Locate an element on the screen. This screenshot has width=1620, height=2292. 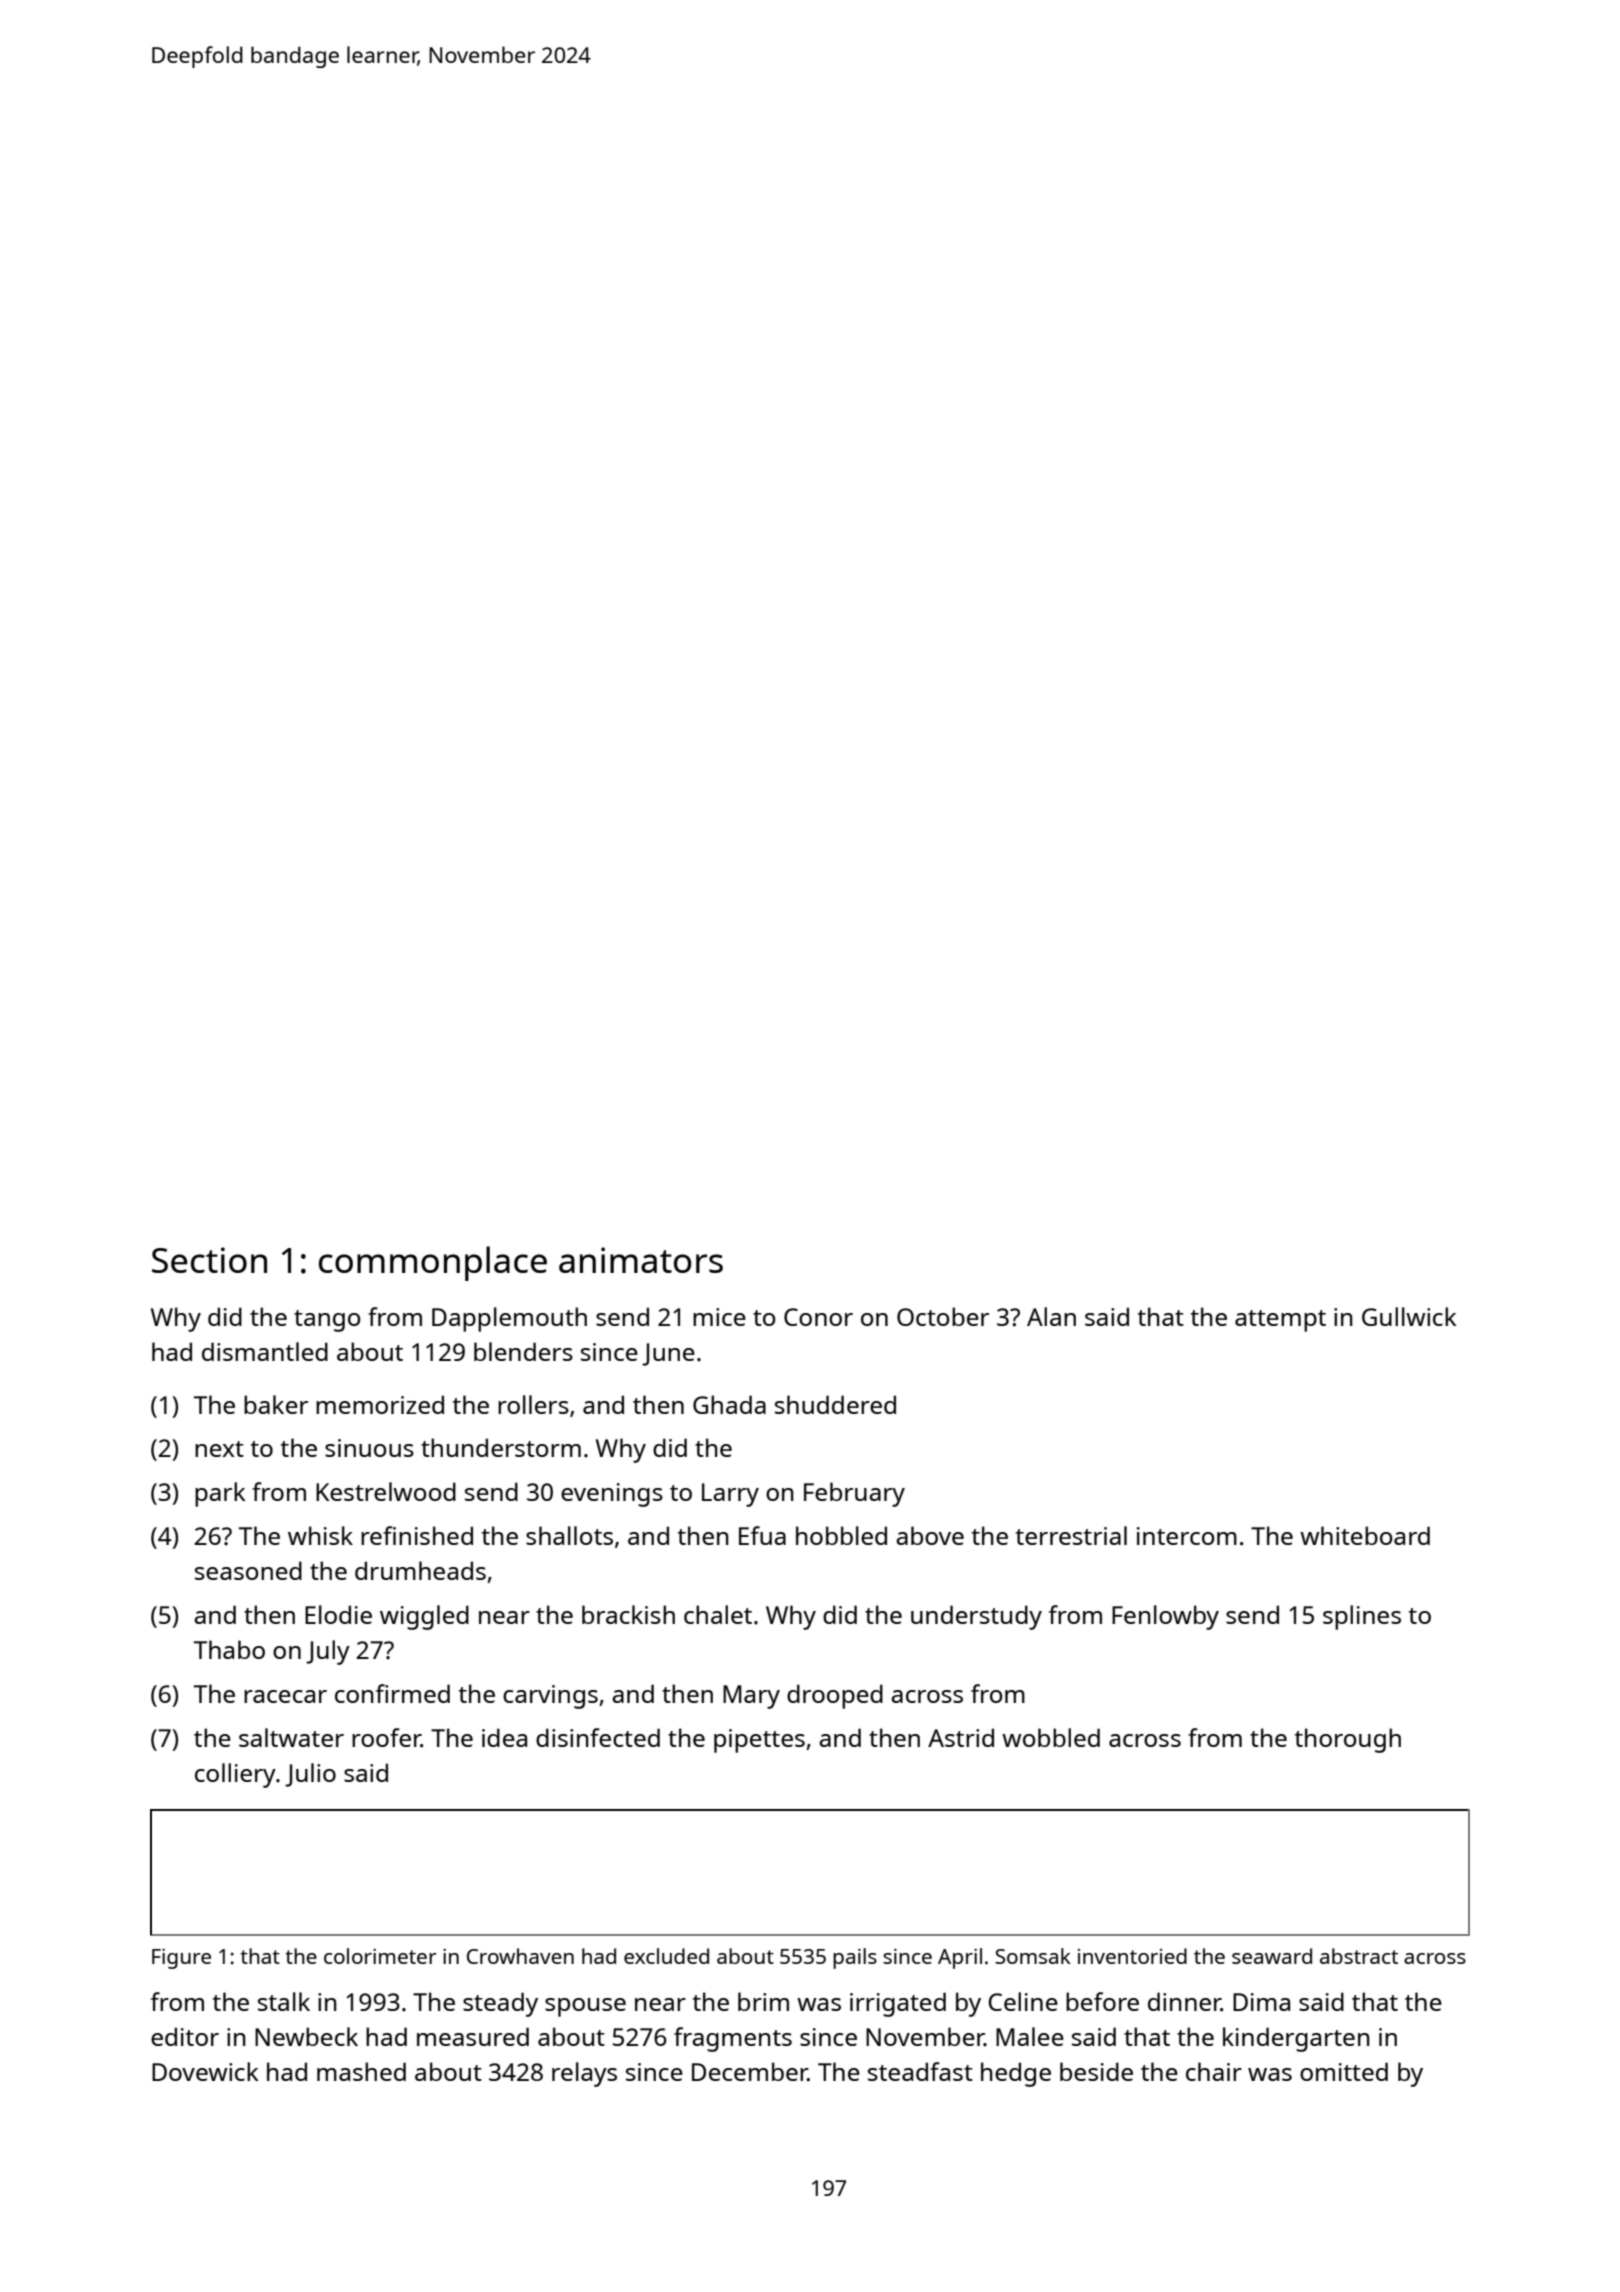
animators is located at coordinates (641, 1260).
